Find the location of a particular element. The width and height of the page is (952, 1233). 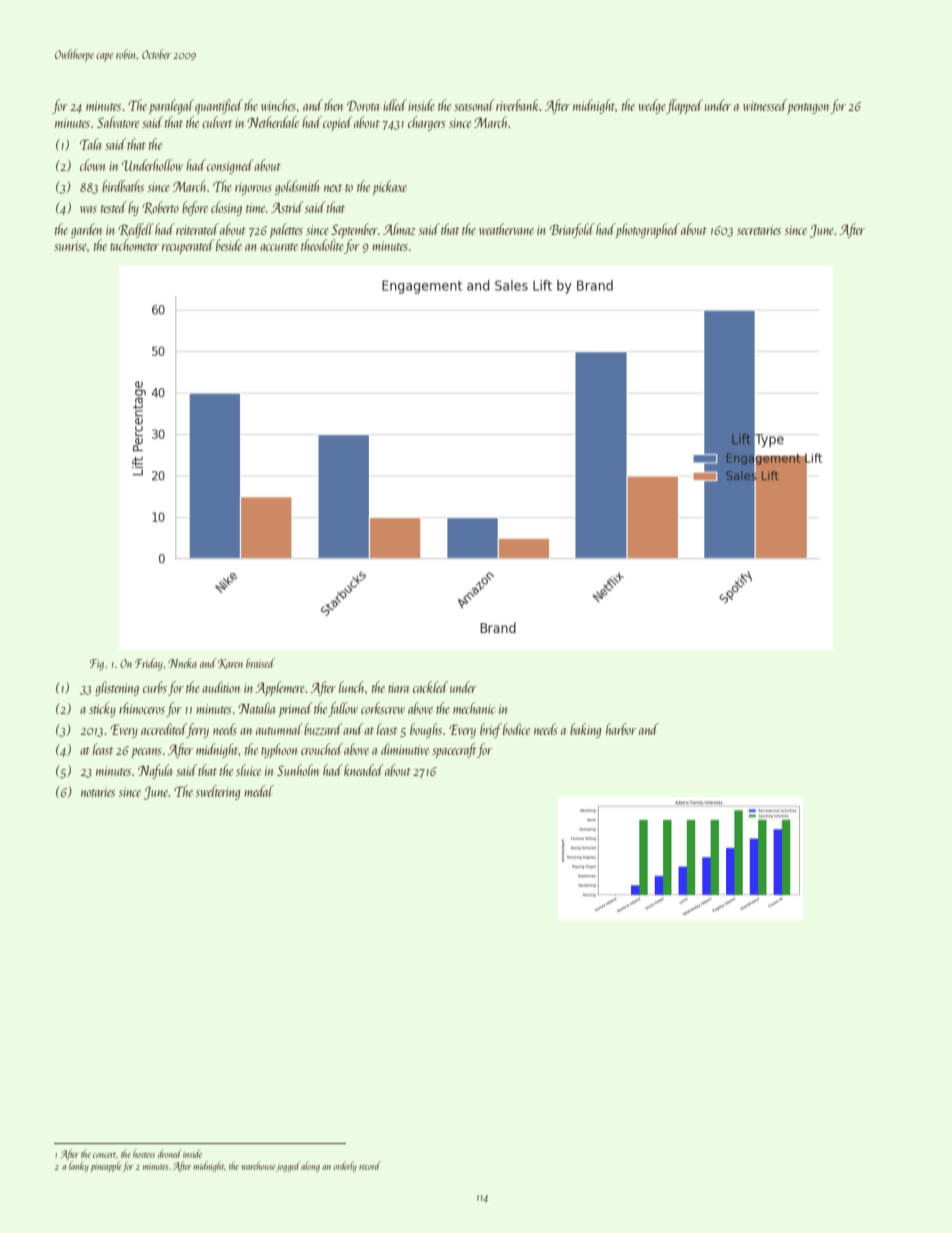

baking is located at coordinates (585, 730).
